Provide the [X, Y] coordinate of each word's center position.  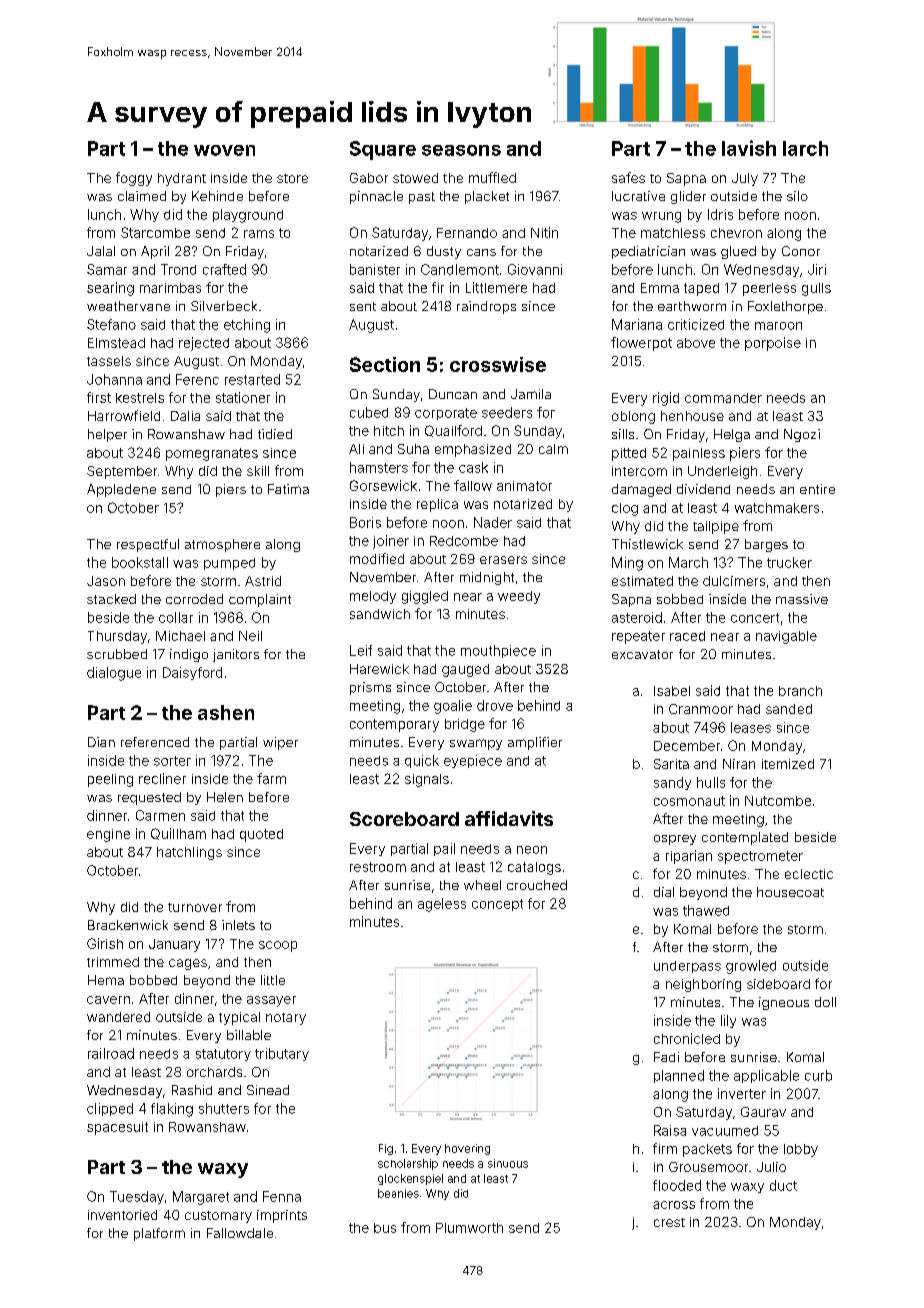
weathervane [128, 306]
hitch [389, 431]
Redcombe [464, 541]
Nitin [544, 232]
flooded [677, 1185]
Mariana [637, 324]
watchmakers [777, 508]
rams [259, 234]
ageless [442, 905]
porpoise [773, 344]
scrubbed [117, 654]
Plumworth [469, 1228]
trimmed [113, 962]
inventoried [122, 1215]
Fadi [666, 1057]
